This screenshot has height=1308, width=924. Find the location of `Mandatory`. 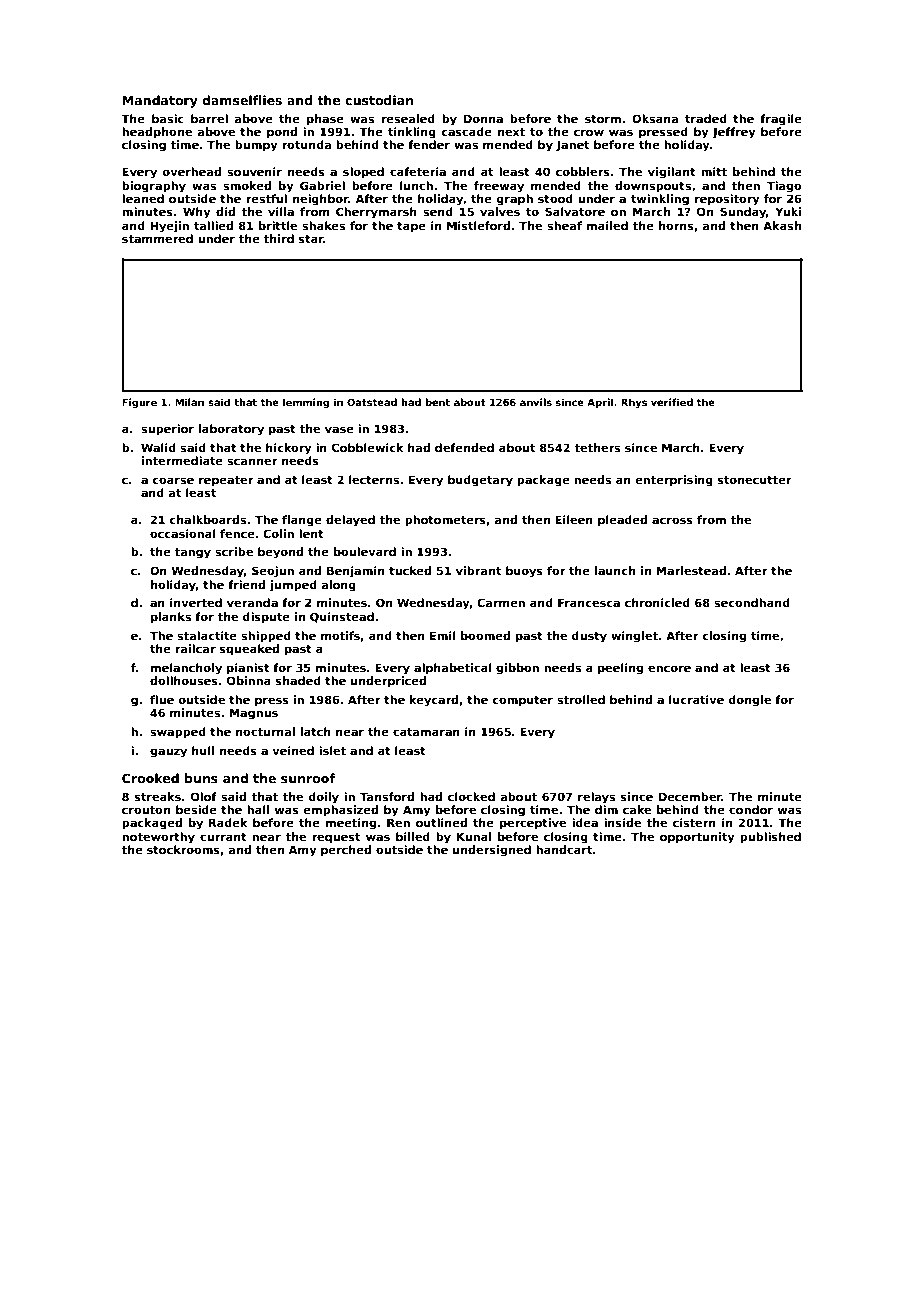

Mandatory is located at coordinates (160, 101).
